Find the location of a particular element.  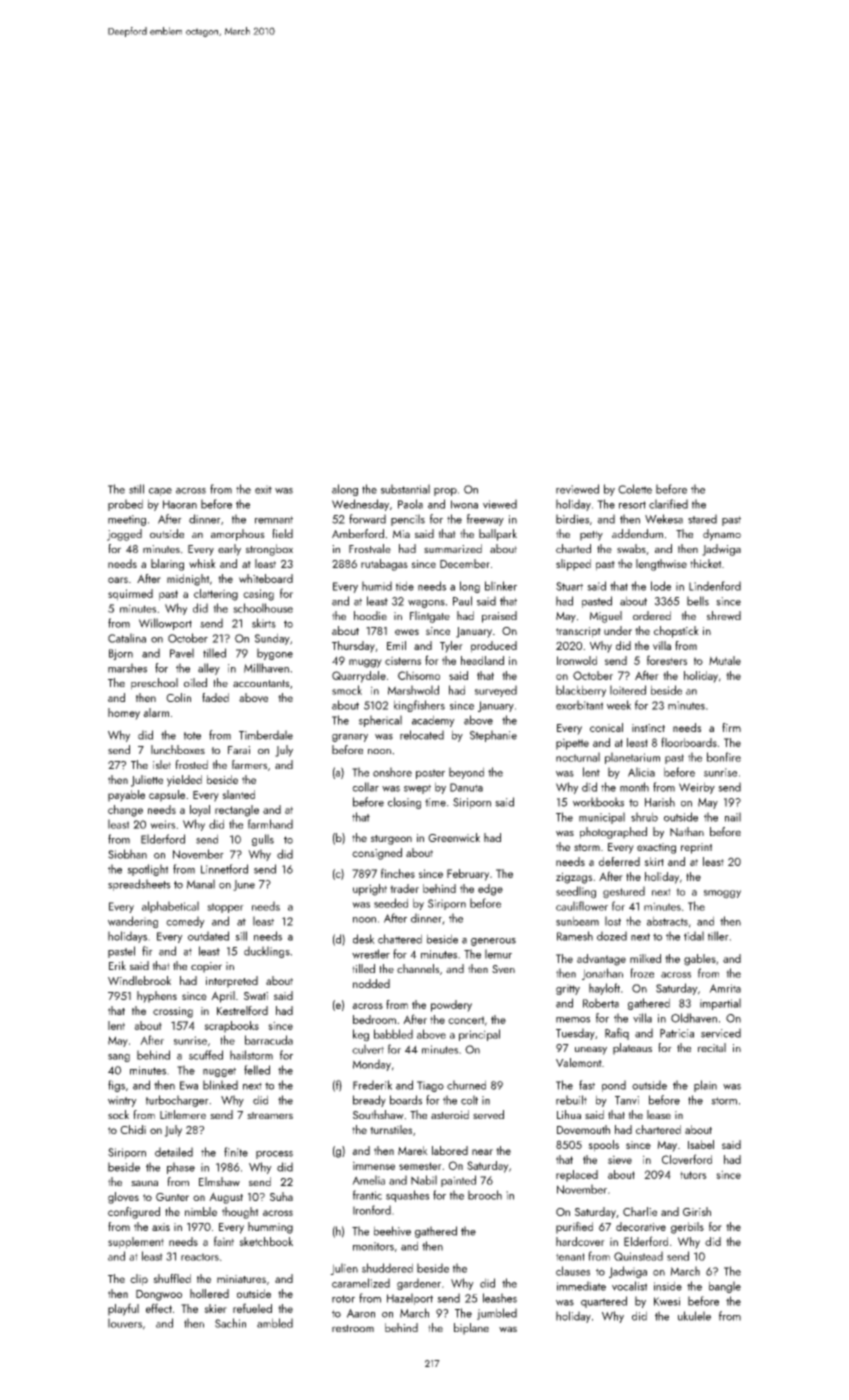

Colette is located at coordinates (635, 489).
